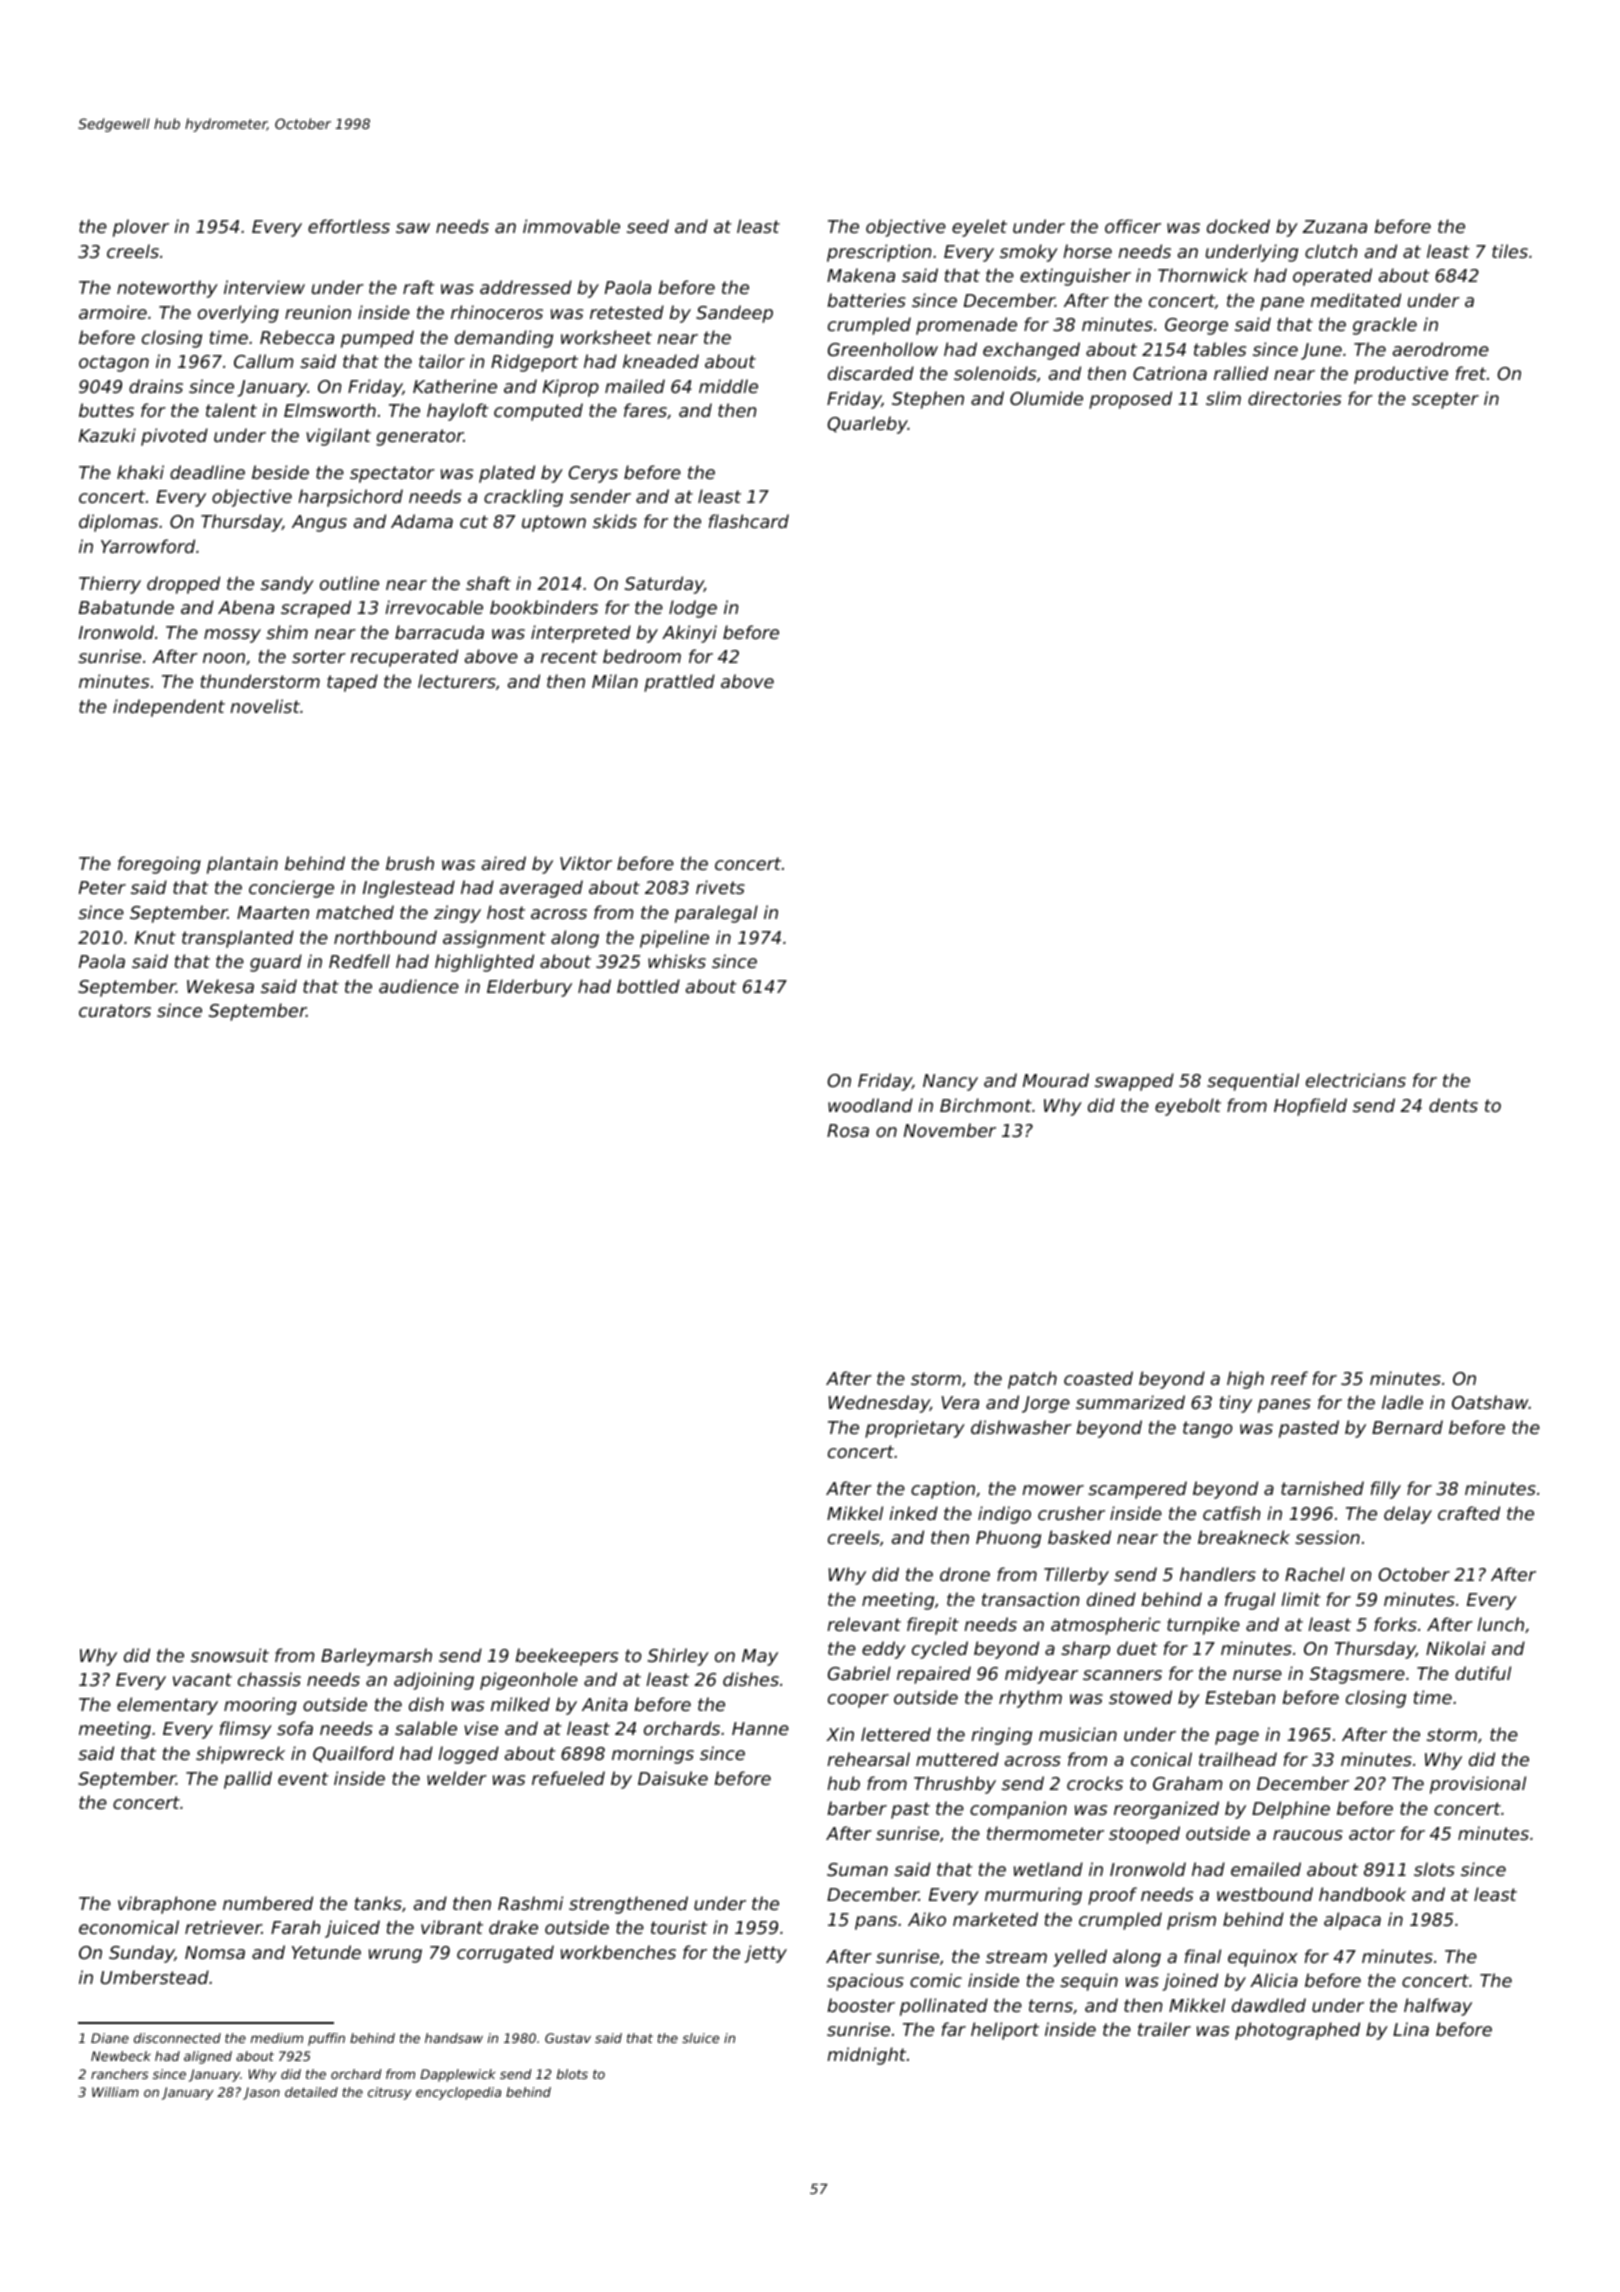 Image resolution: width=1620 pixels, height=2292 pixels. Describe the element at coordinates (1453, 1105) in the screenshot. I see `dents` at that location.
